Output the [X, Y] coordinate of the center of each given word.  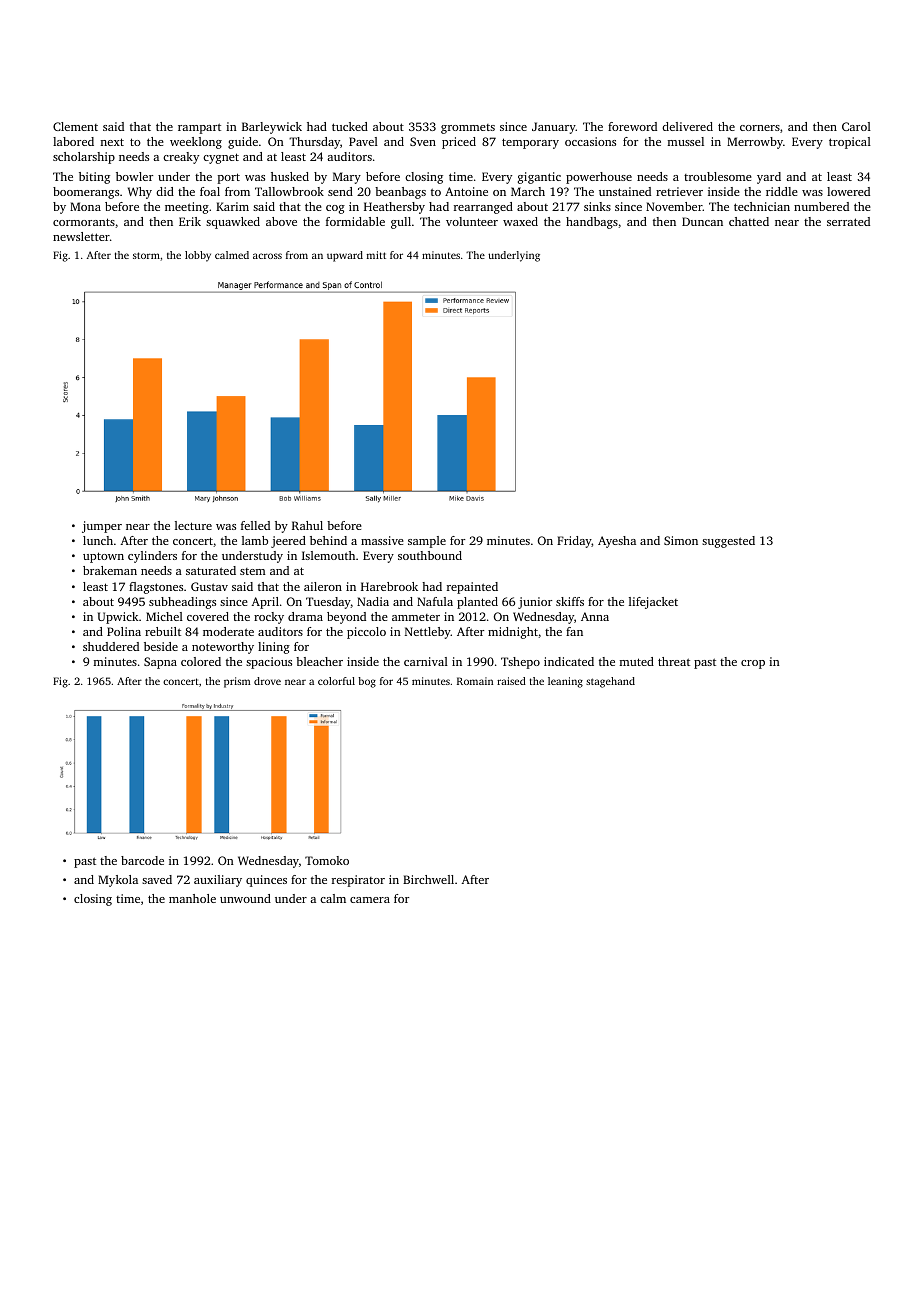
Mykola [118, 881]
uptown [103, 557]
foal [210, 191]
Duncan [702, 221]
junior [535, 603]
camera [370, 900]
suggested [728, 542]
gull [401, 223]
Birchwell [428, 879]
